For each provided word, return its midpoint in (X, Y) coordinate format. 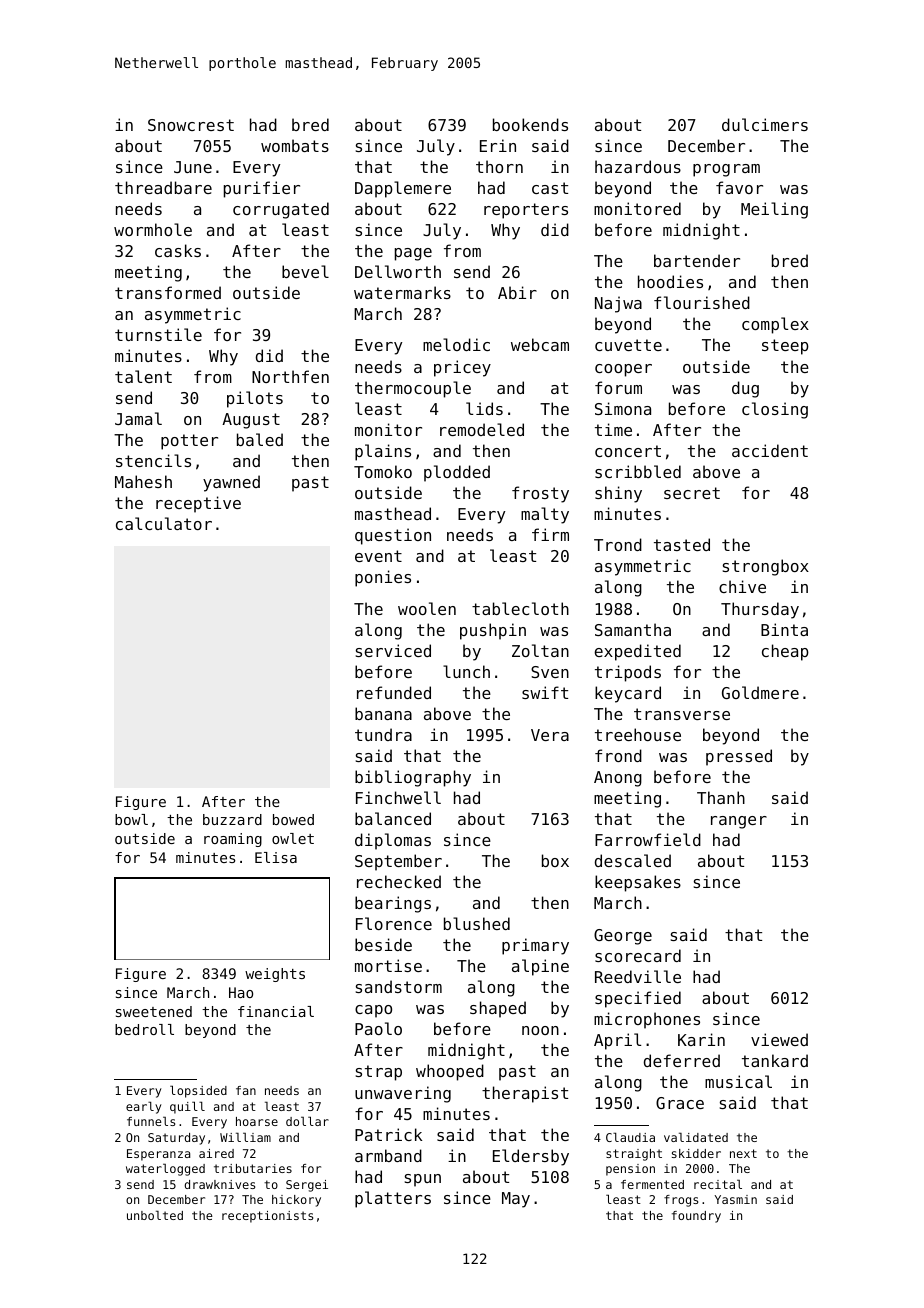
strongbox (766, 567)
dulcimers (765, 124)
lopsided (198, 1091)
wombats (295, 145)
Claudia (630, 1137)
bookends (530, 124)
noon (540, 1030)
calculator (164, 523)
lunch (466, 671)
